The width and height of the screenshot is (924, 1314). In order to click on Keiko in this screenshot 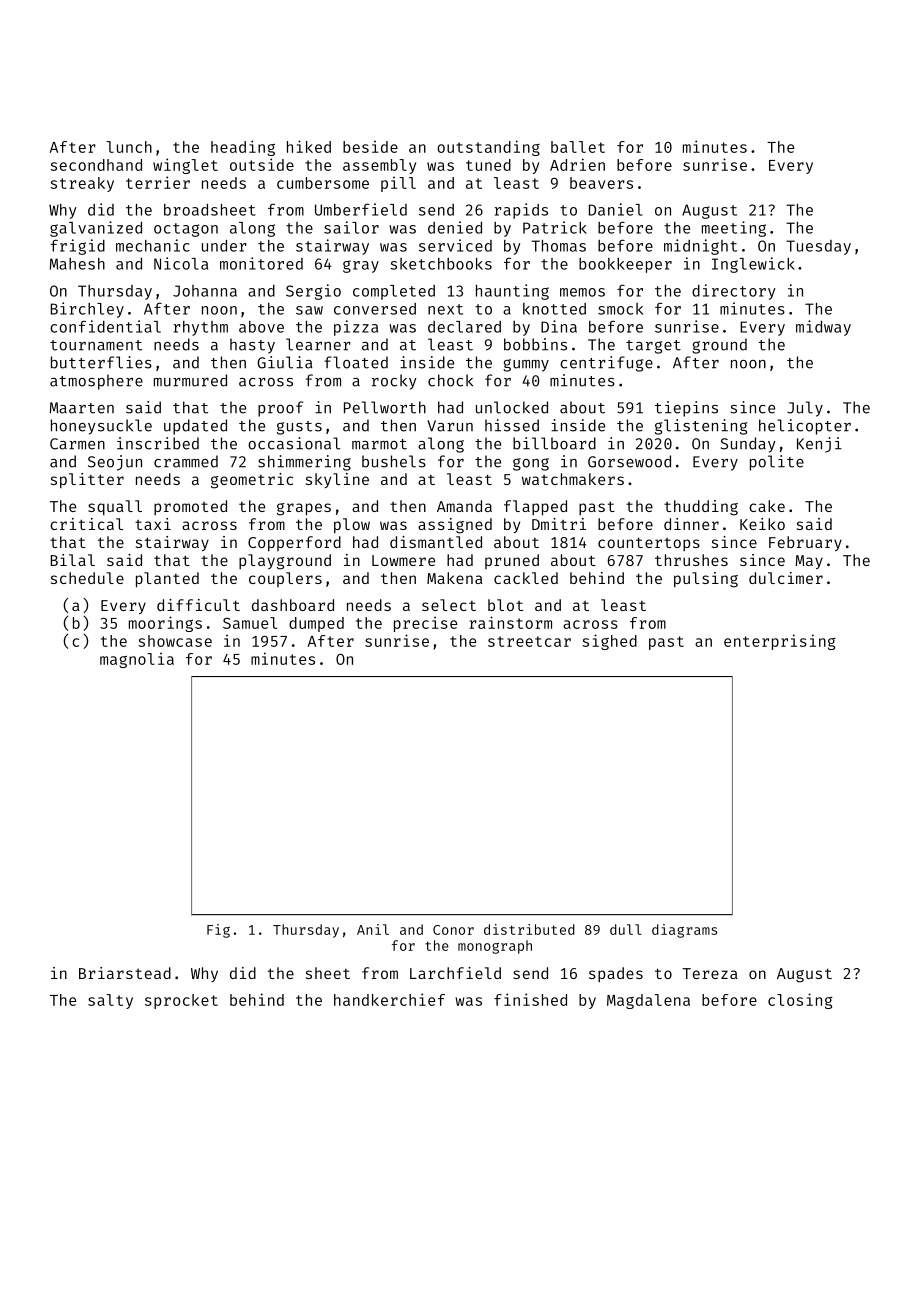, I will do `click(762, 524)`.
